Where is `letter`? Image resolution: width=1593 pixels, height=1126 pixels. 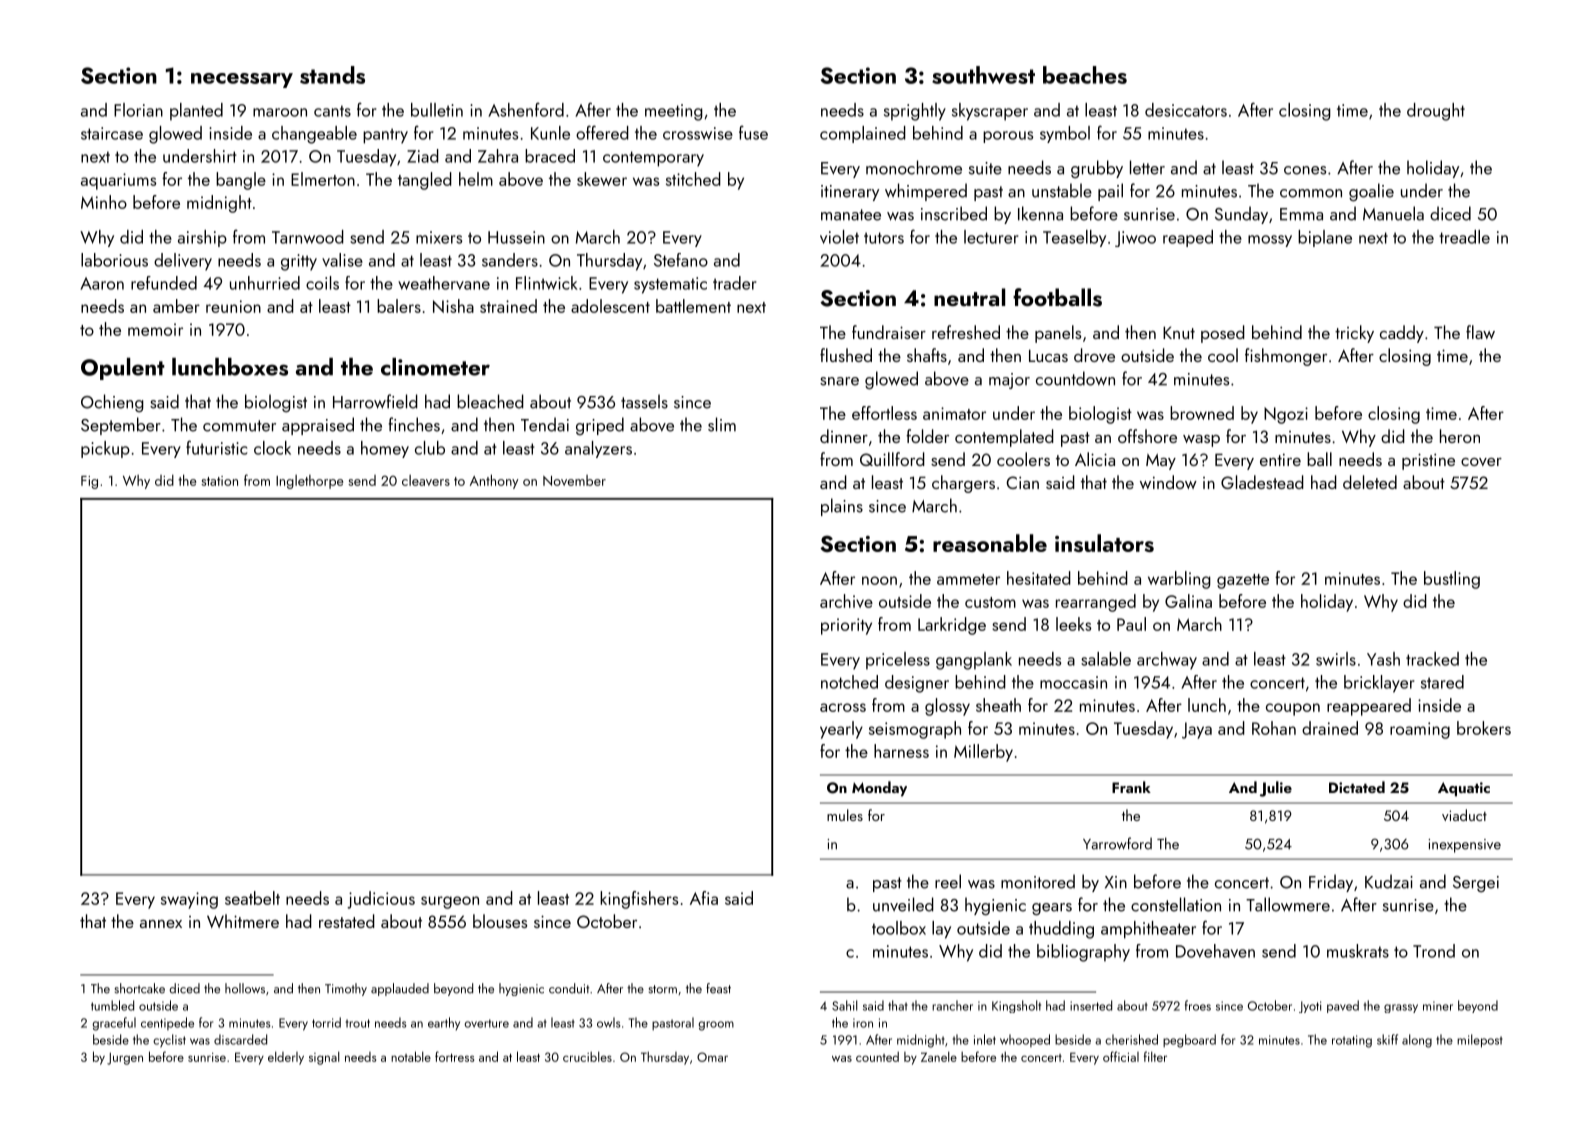
letter is located at coordinates (1147, 167).
